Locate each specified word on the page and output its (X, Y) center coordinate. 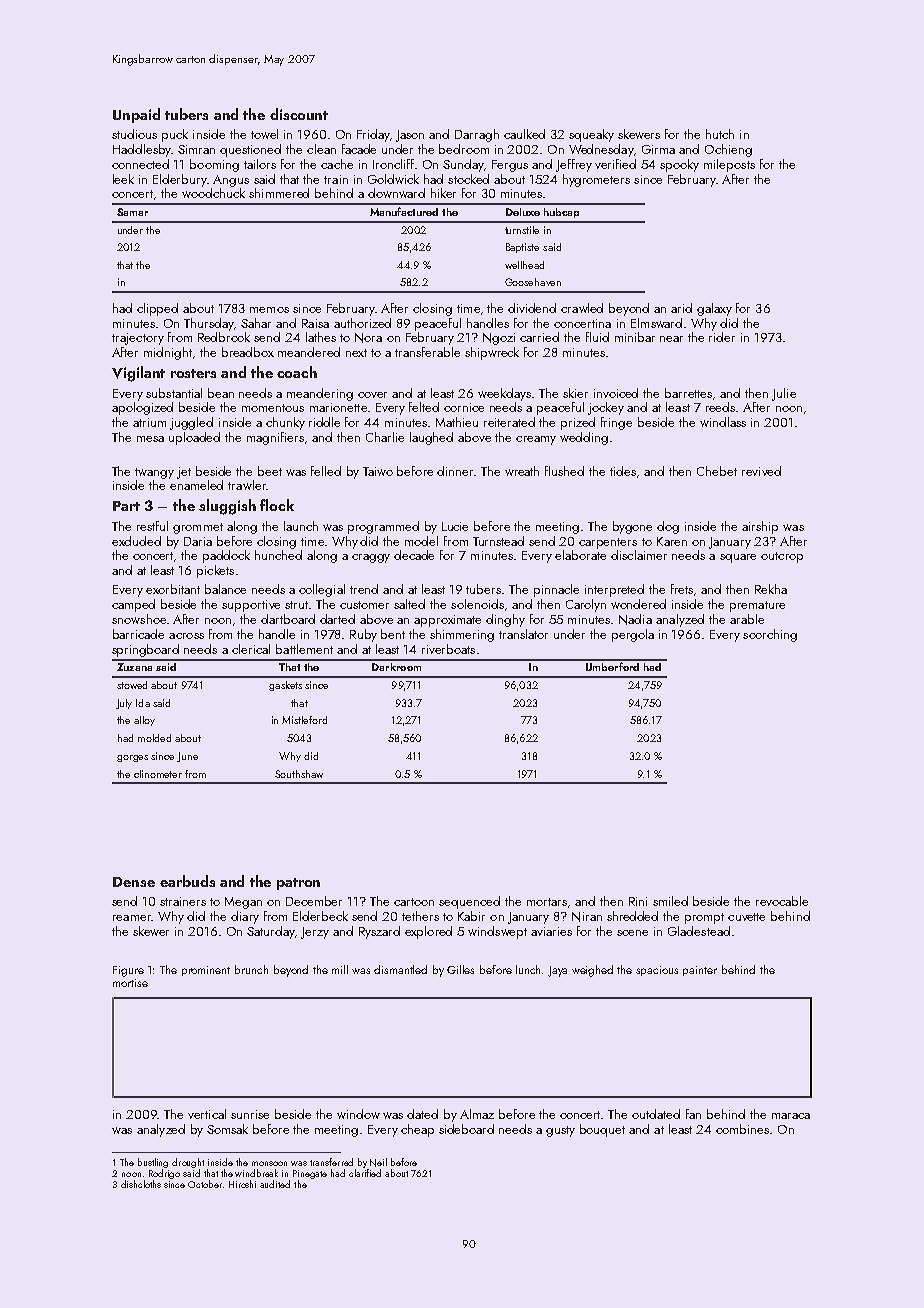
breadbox (248, 352)
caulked (524, 134)
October (205, 1184)
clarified (365, 1173)
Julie (784, 394)
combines (742, 1129)
